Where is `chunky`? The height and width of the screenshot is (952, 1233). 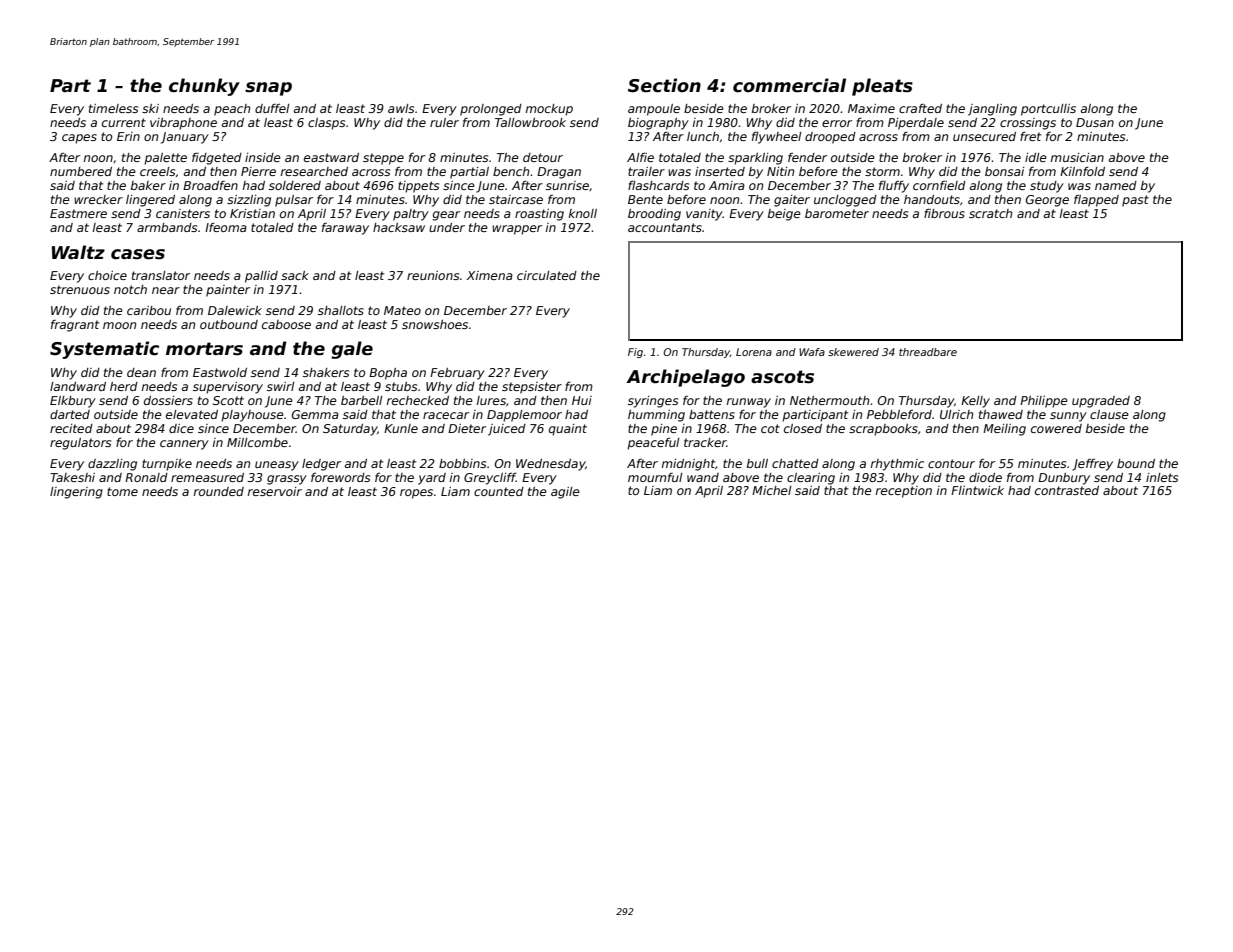
chunky is located at coordinates (204, 87).
